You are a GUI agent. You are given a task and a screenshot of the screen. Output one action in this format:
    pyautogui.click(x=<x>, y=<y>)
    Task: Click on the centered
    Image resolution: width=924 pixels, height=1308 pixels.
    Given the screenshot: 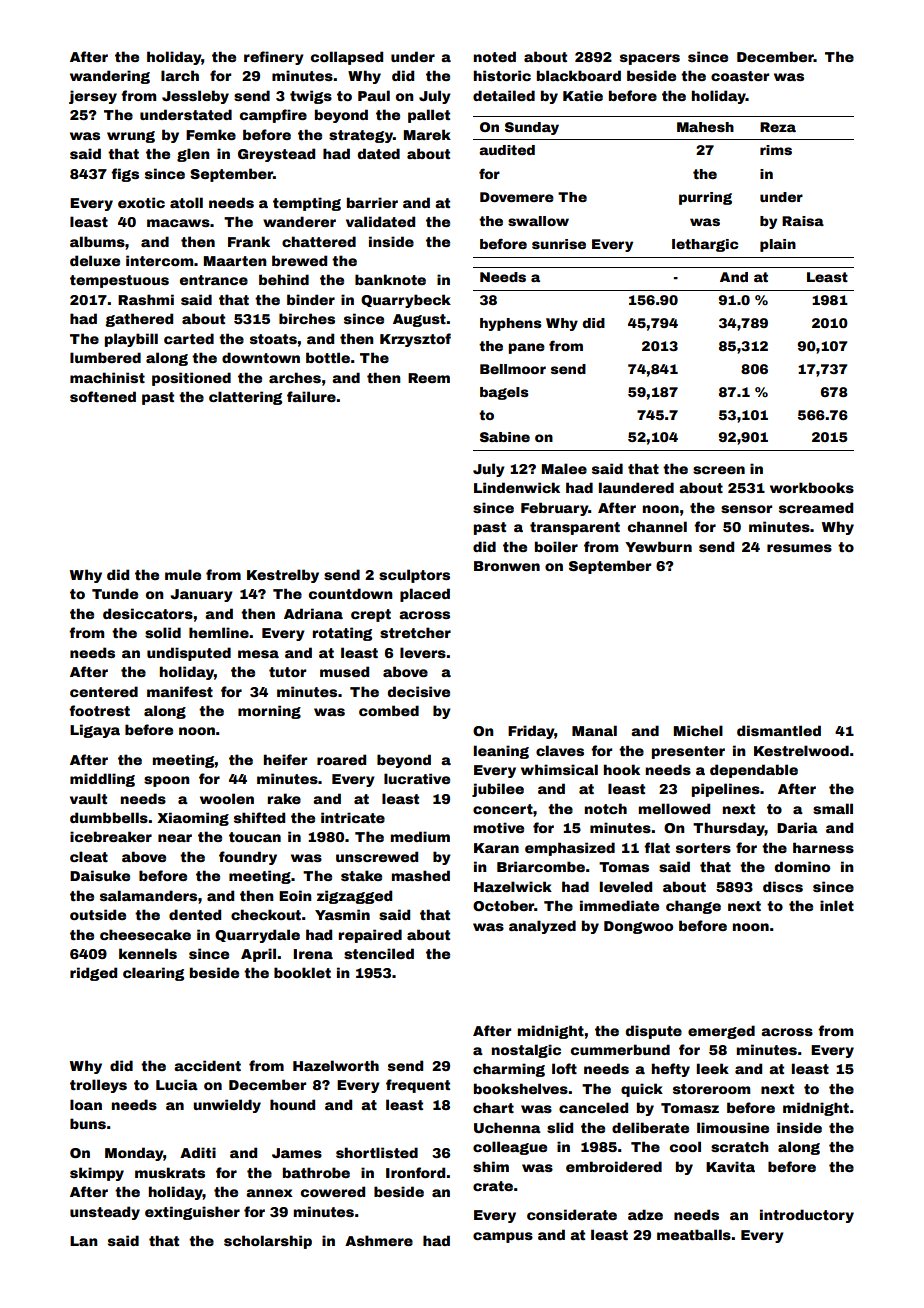 What is the action you would take?
    pyautogui.click(x=104, y=691)
